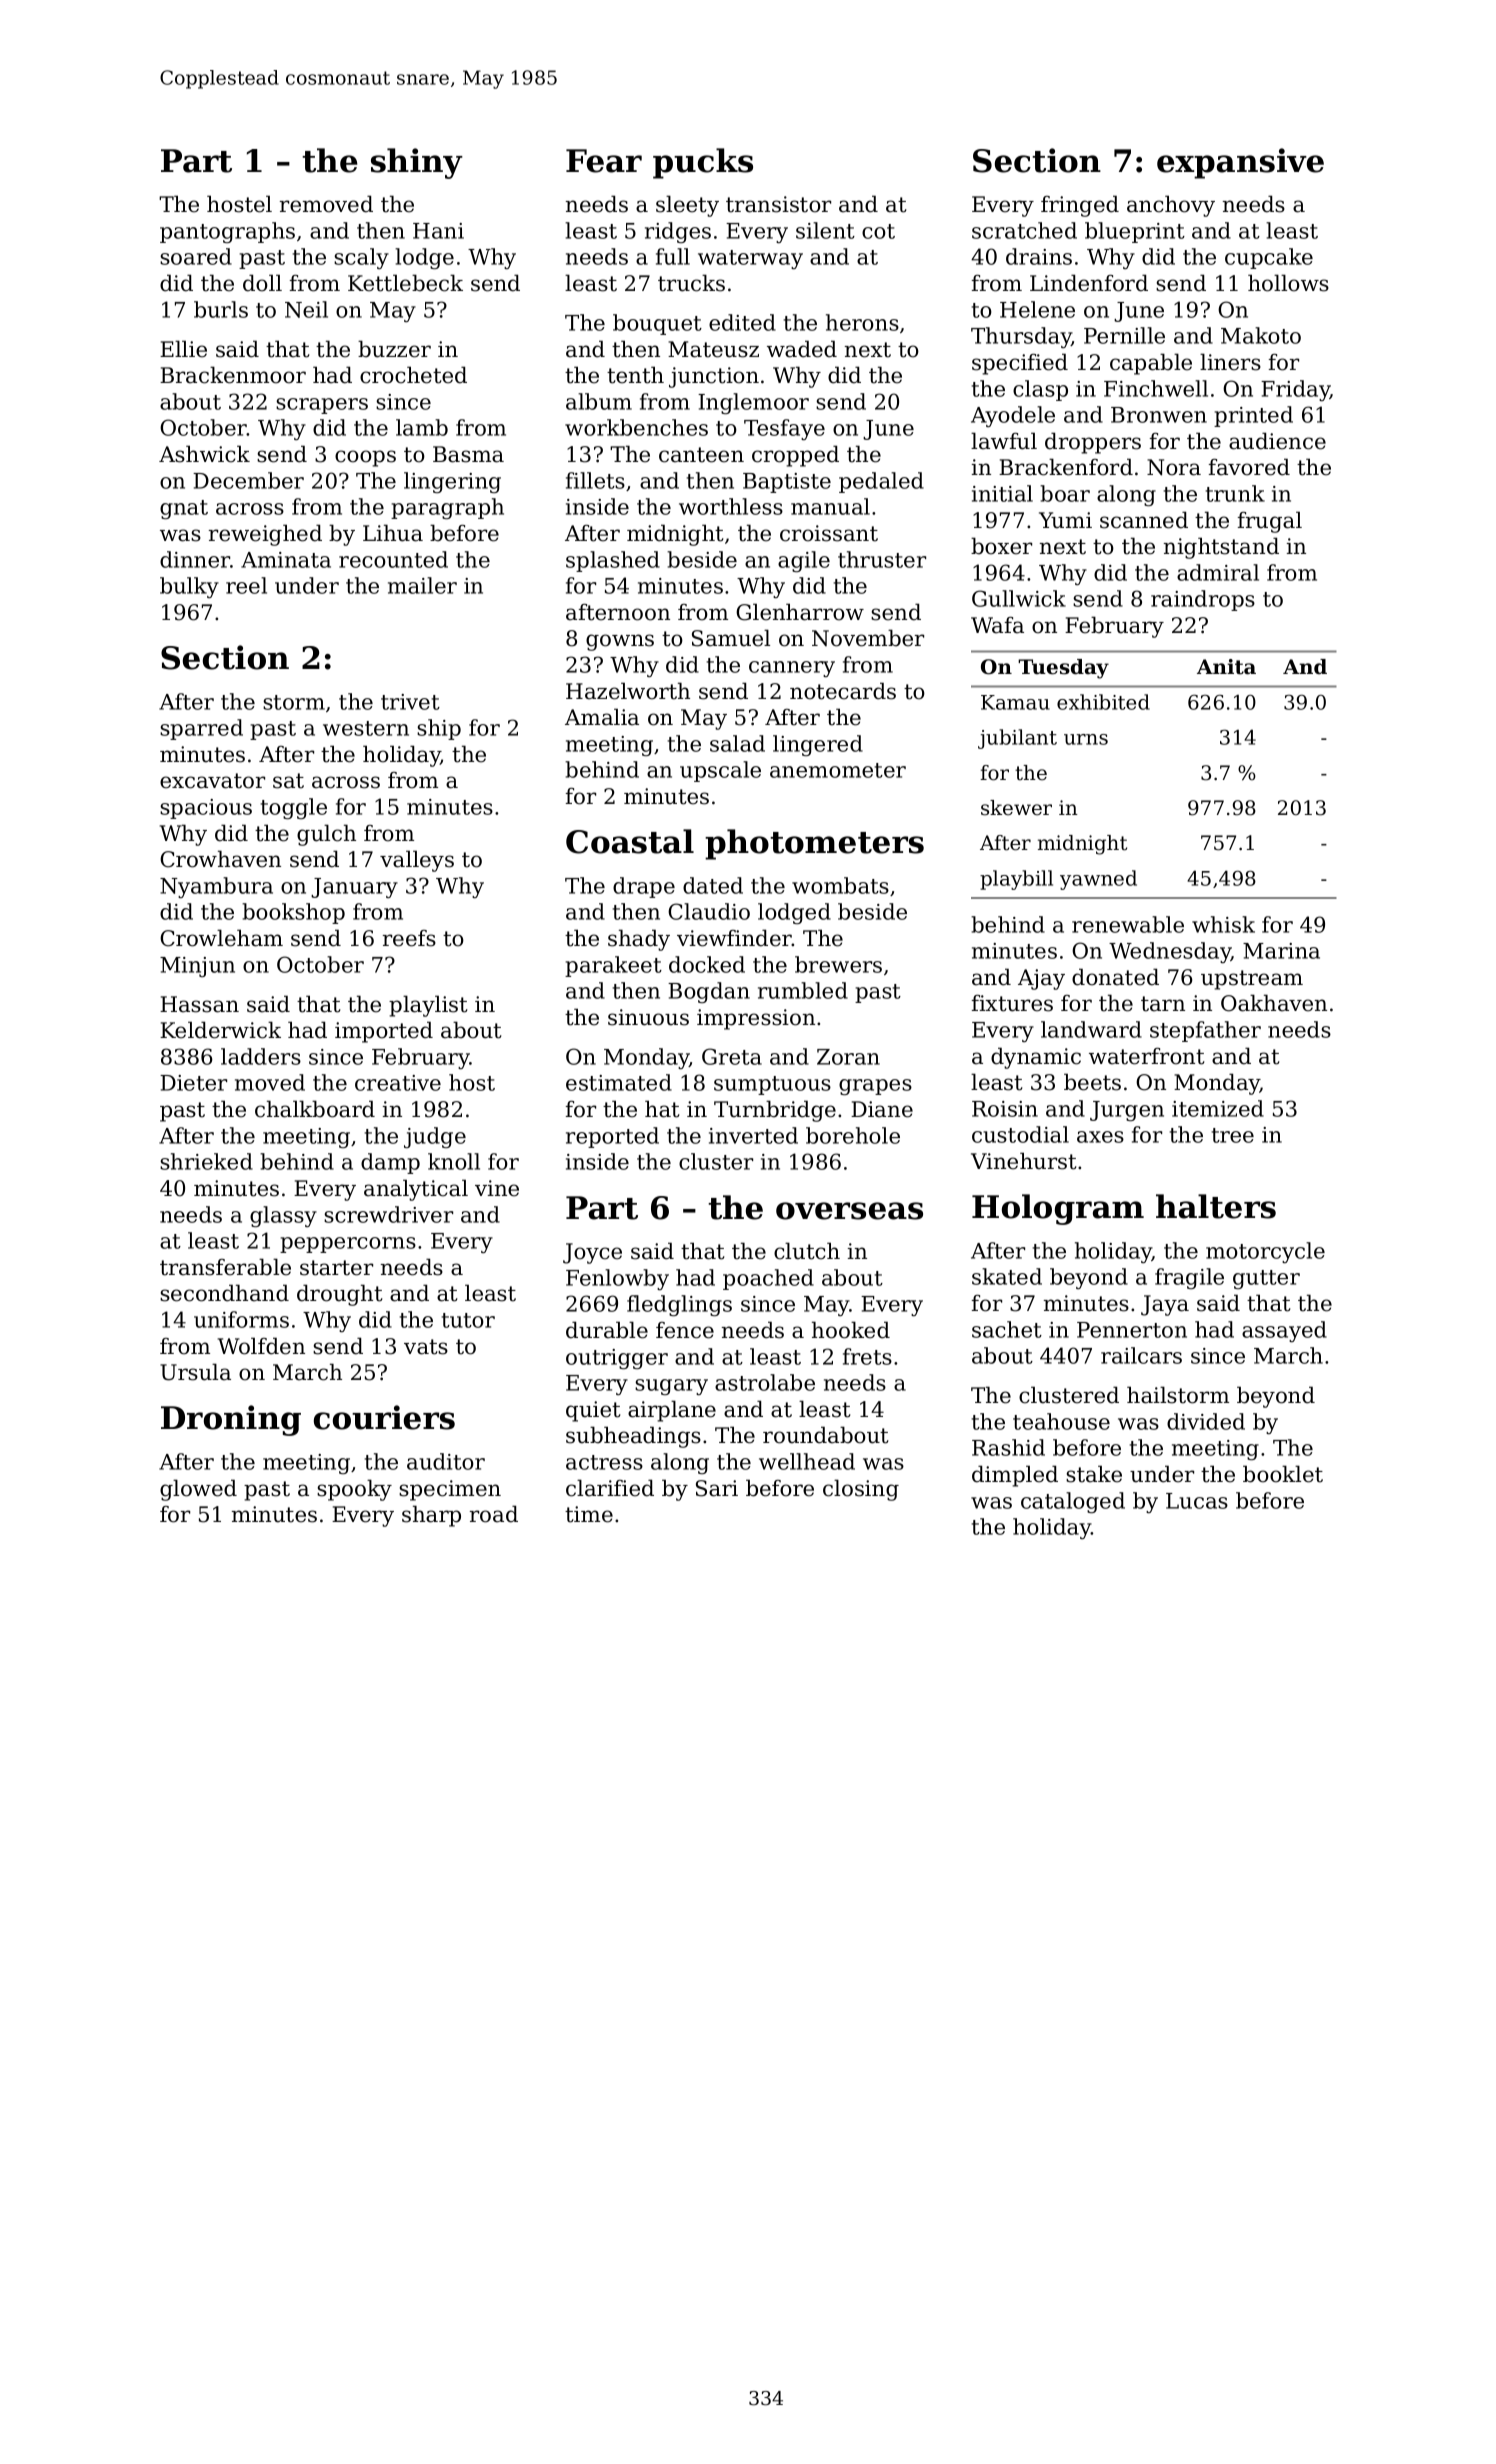 Image resolution: width=1496 pixels, height=2464 pixels. Describe the element at coordinates (778, 204) in the screenshot. I see `transistor` at that location.
